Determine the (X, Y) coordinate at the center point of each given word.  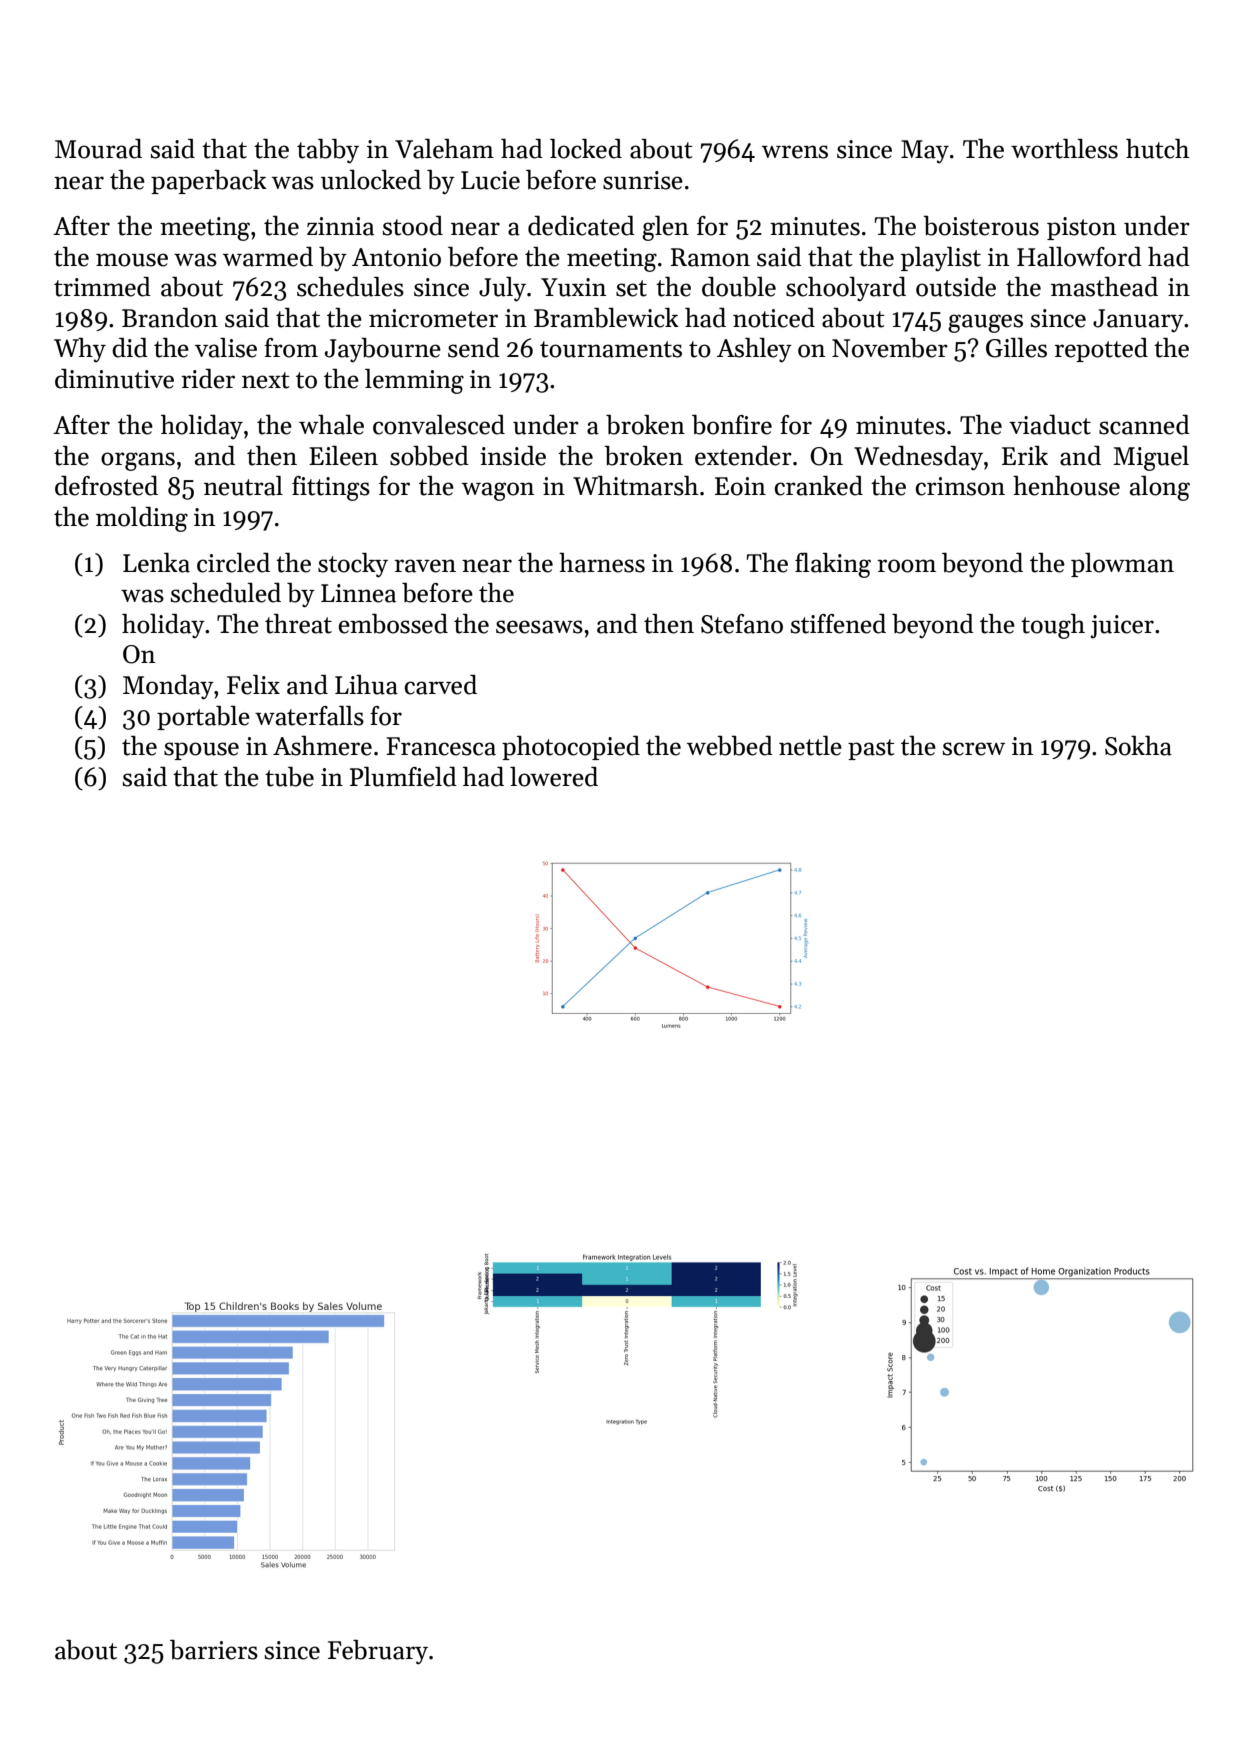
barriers (214, 1650)
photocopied (571, 748)
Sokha (1138, 746)
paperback (209, 182)
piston (1081, 228)
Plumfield (403, 777)
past (871, 749)
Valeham (444, 149)
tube (289, 777)
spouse (201, 751)
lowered (554, 777)
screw (973, 749)
